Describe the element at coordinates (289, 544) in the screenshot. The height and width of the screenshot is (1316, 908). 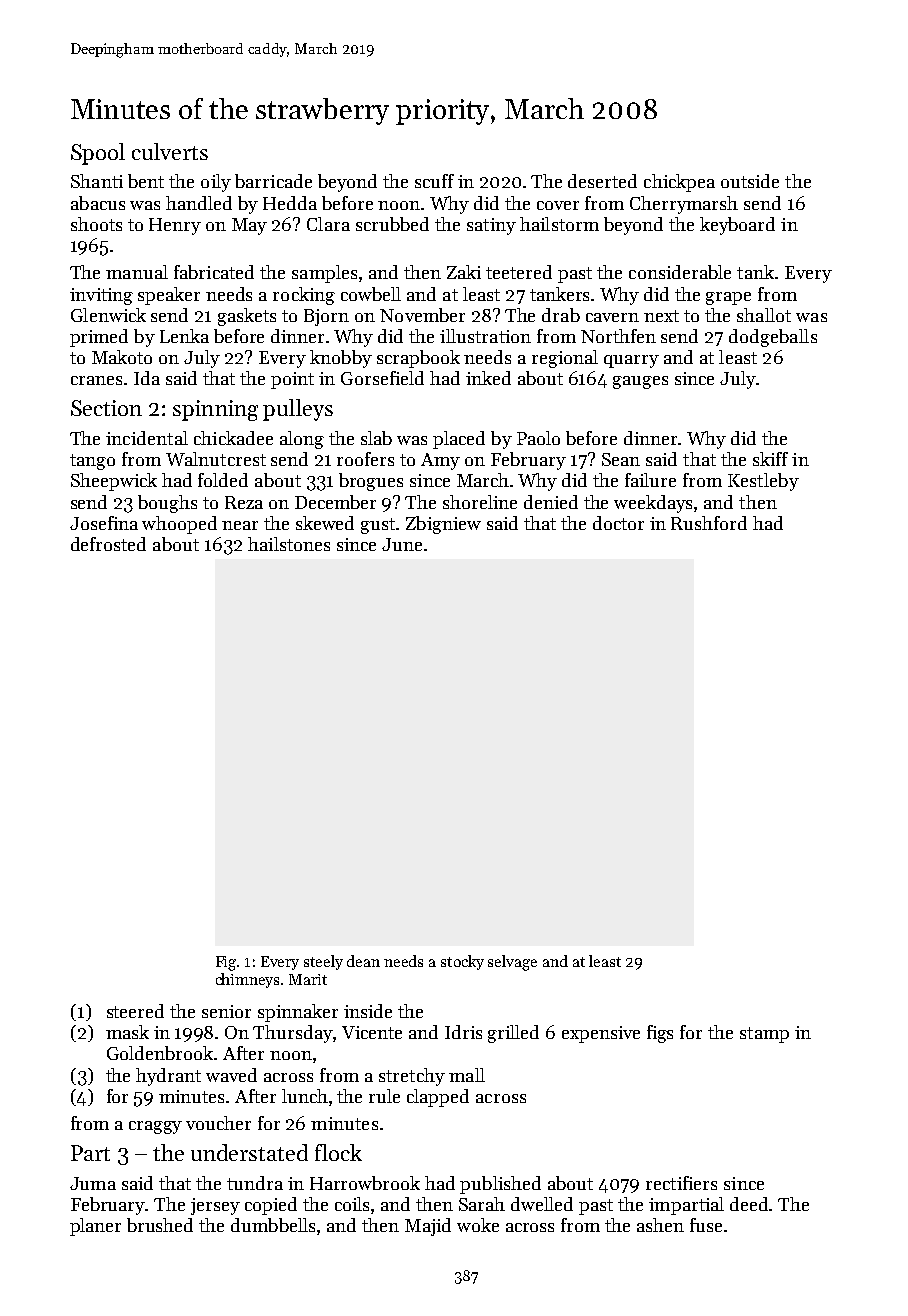
I see `hailstones` at that location.
